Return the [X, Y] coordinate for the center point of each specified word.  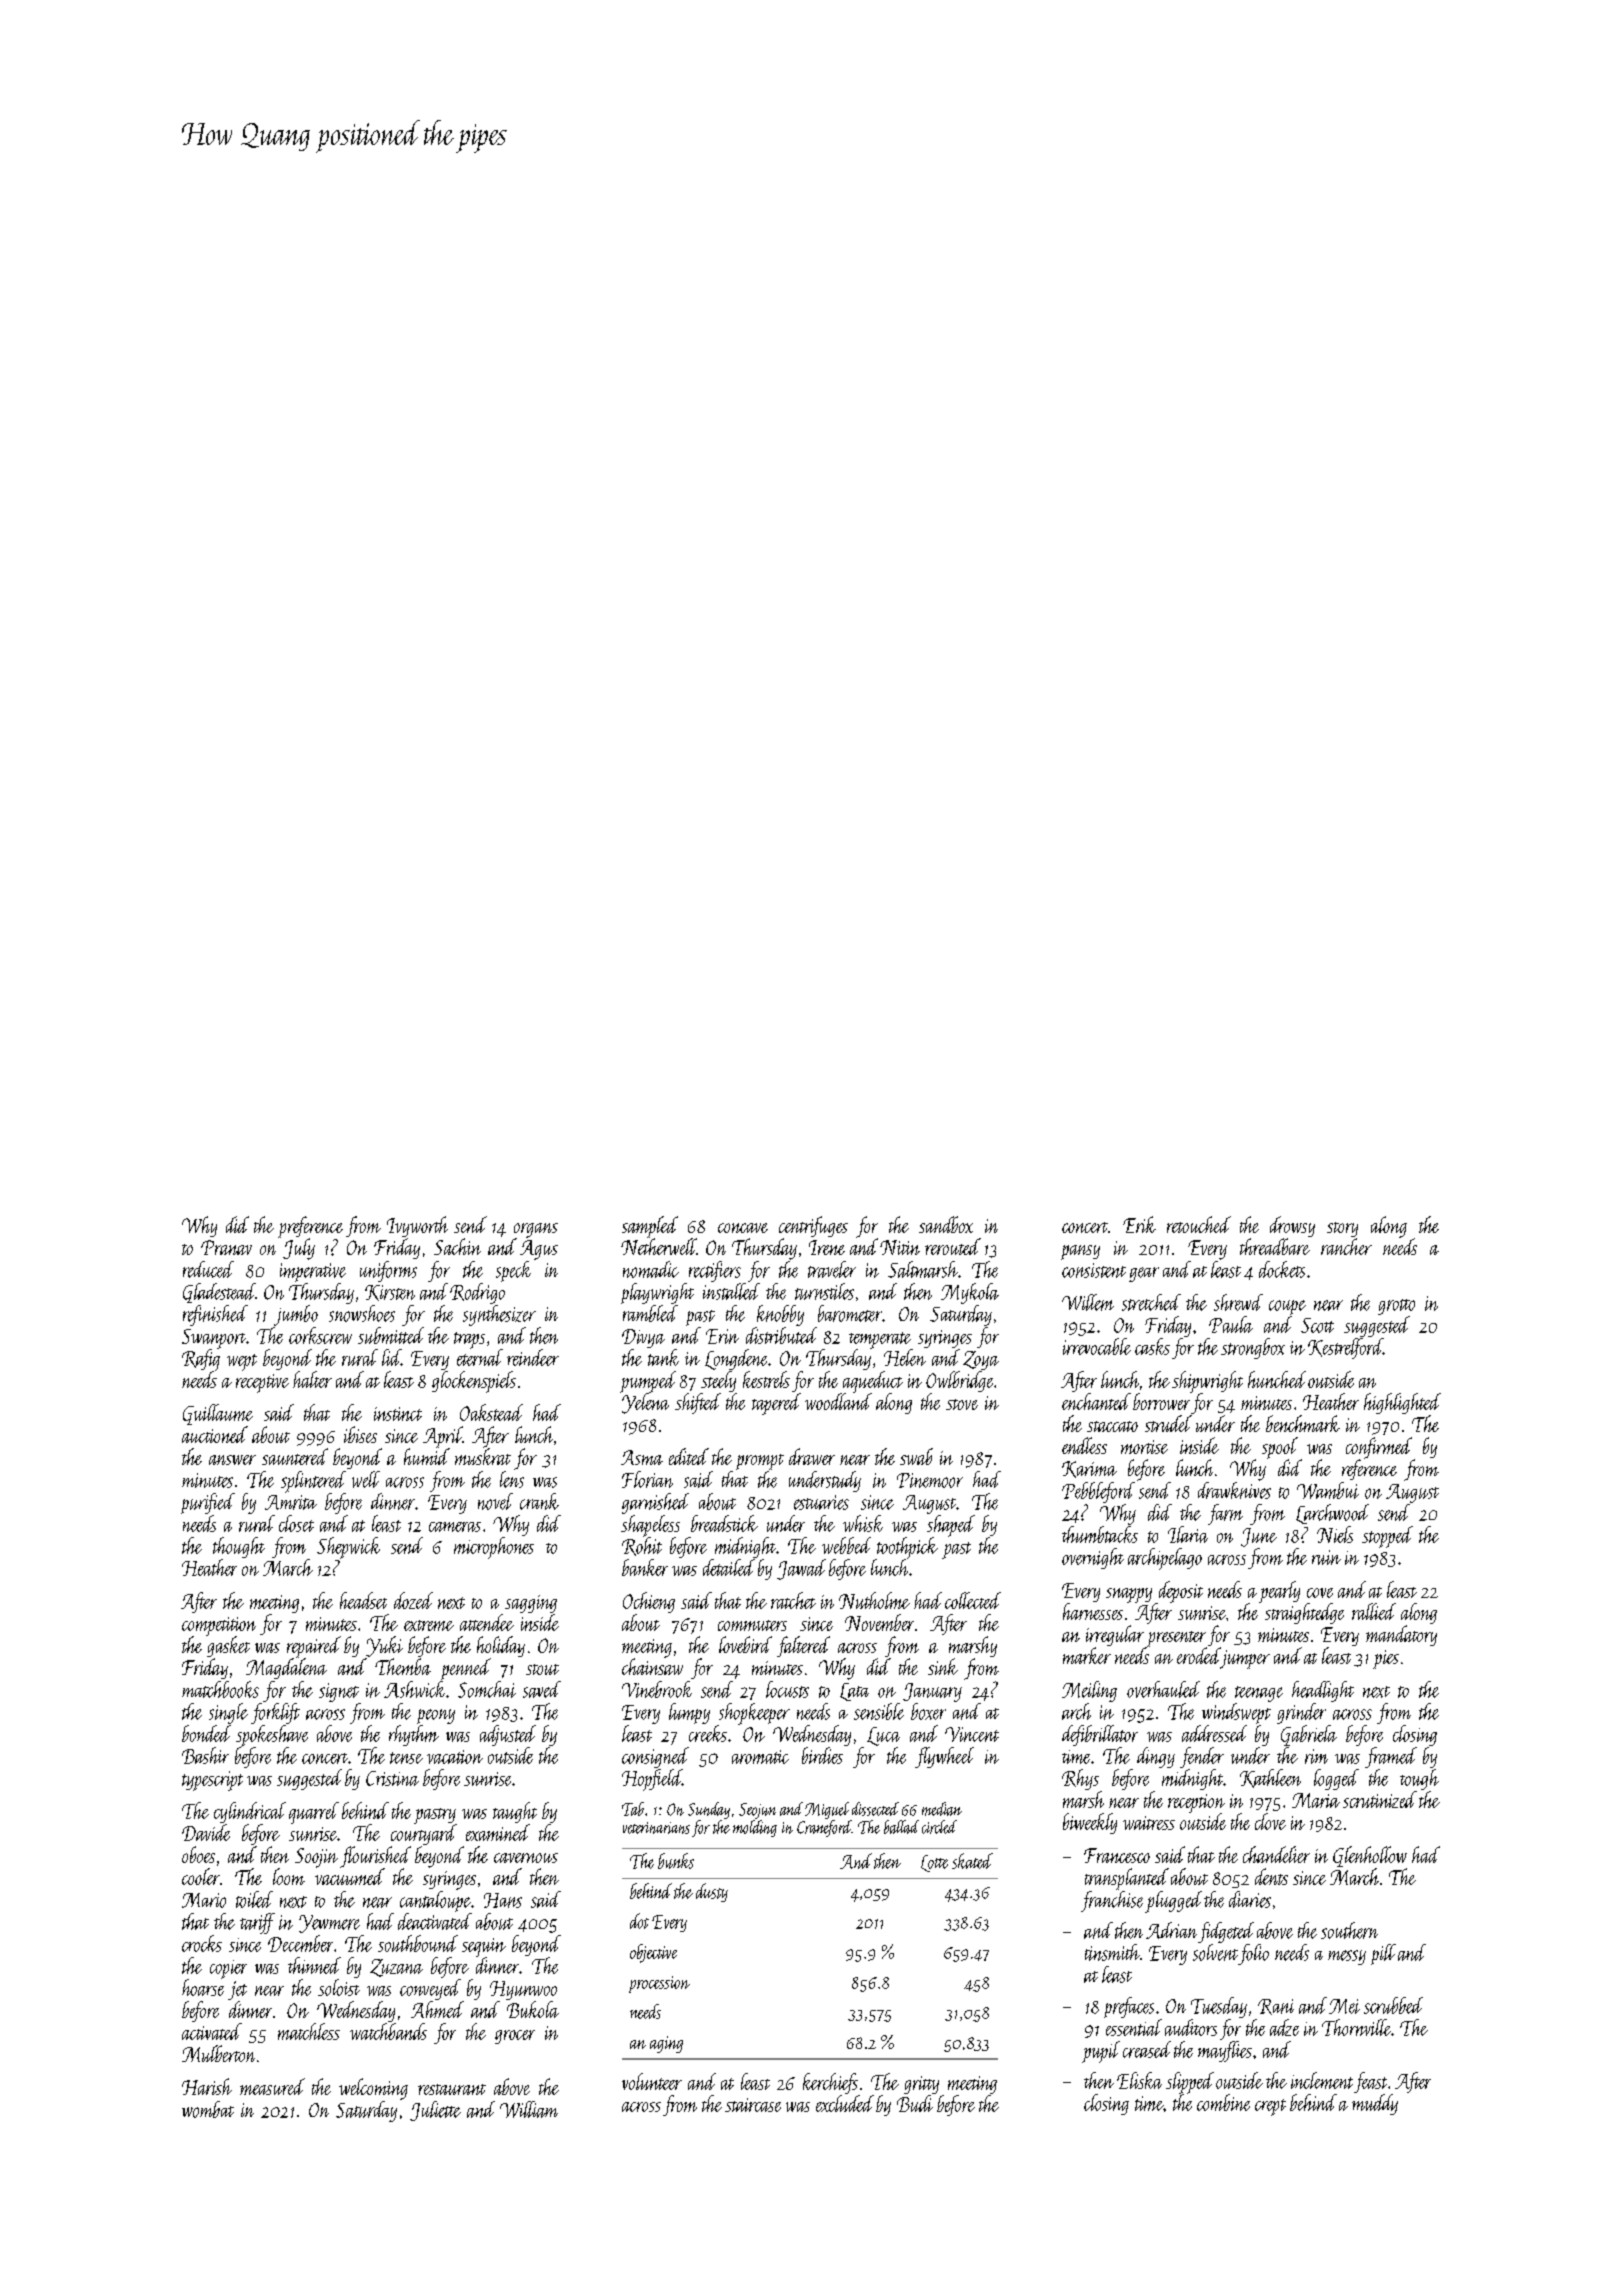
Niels [1335, 1534]
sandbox [946, 1224]
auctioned [215, 1434]
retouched [1199, 1224]
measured [272, 2086]
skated [972, 1861]
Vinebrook [657, 1689]
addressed [1214, 1733]
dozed [413, 1600]
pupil [1101, 2052]
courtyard [424, 1834]
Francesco [1117, 1855]
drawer [812, 1456]
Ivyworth [417, 1226]
